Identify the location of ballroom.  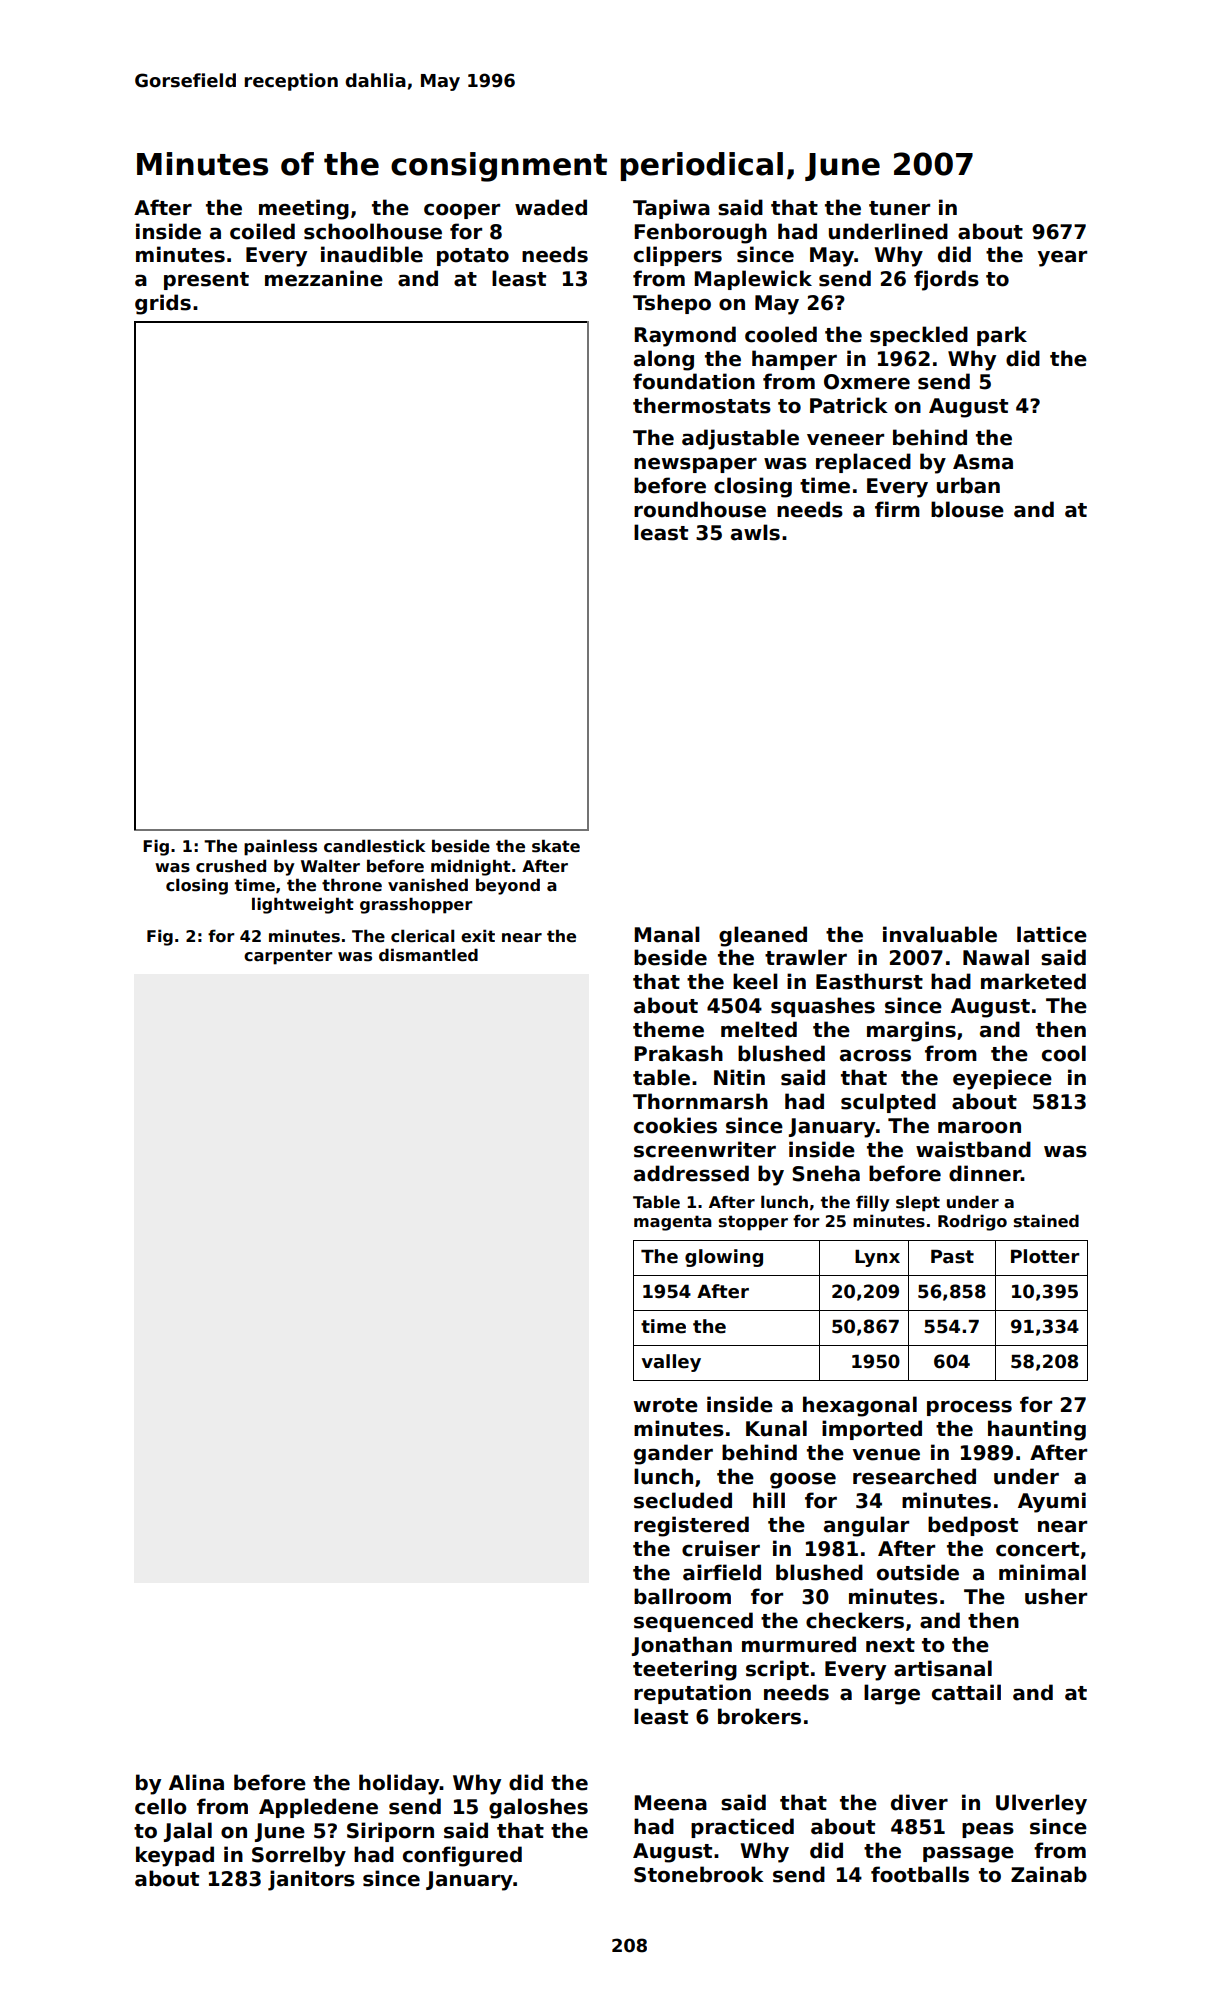
(682, 1596).
